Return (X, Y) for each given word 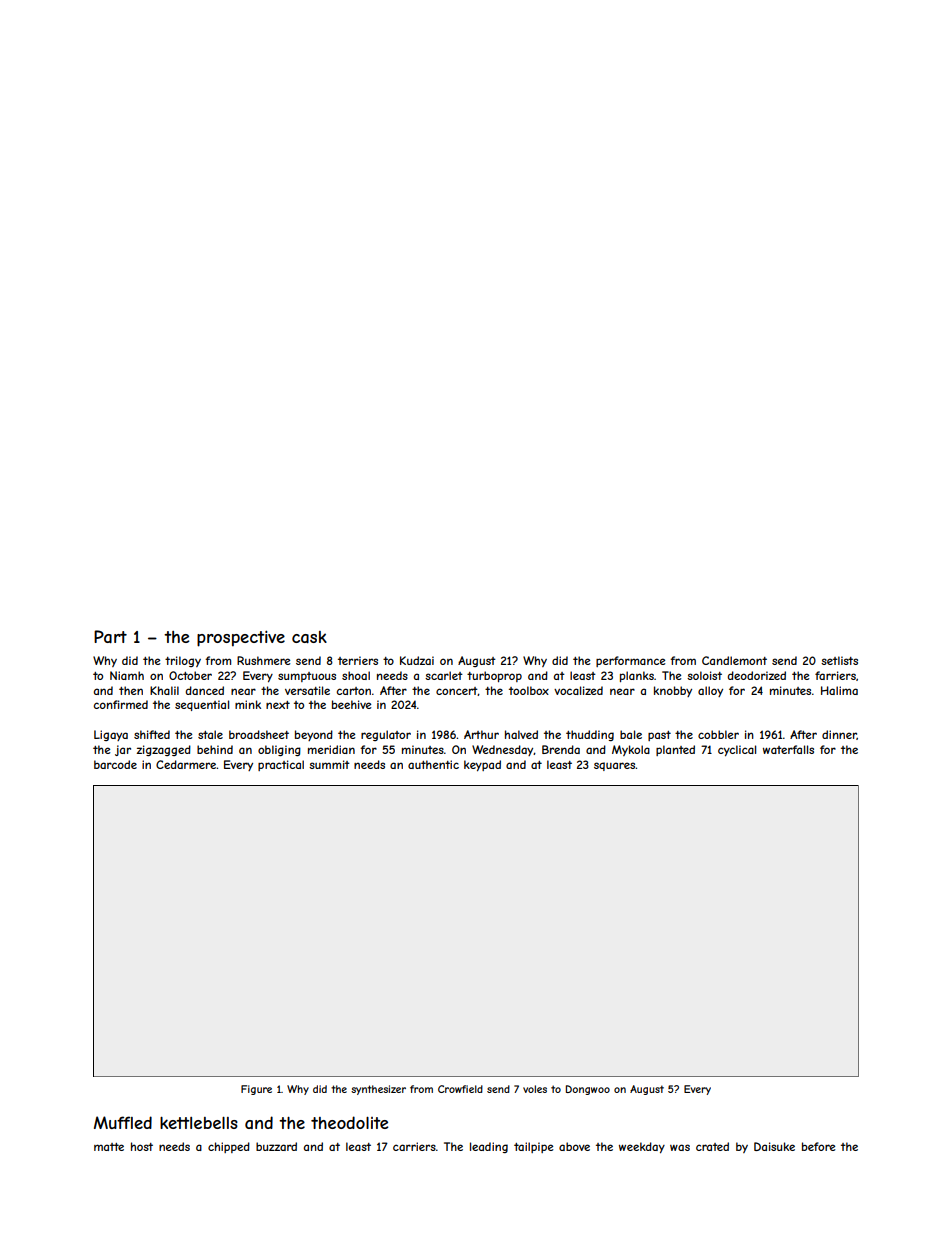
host (142, 1146)
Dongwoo (588, 1090)
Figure (256, 1090)
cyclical (737, 750)
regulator (386, 735)
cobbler (718, 734)
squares (614, 766)
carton (354, 691)
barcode (115, 764)
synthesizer (378, 1090)
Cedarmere (186, 764)
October (190, 675)
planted (675, 750)
